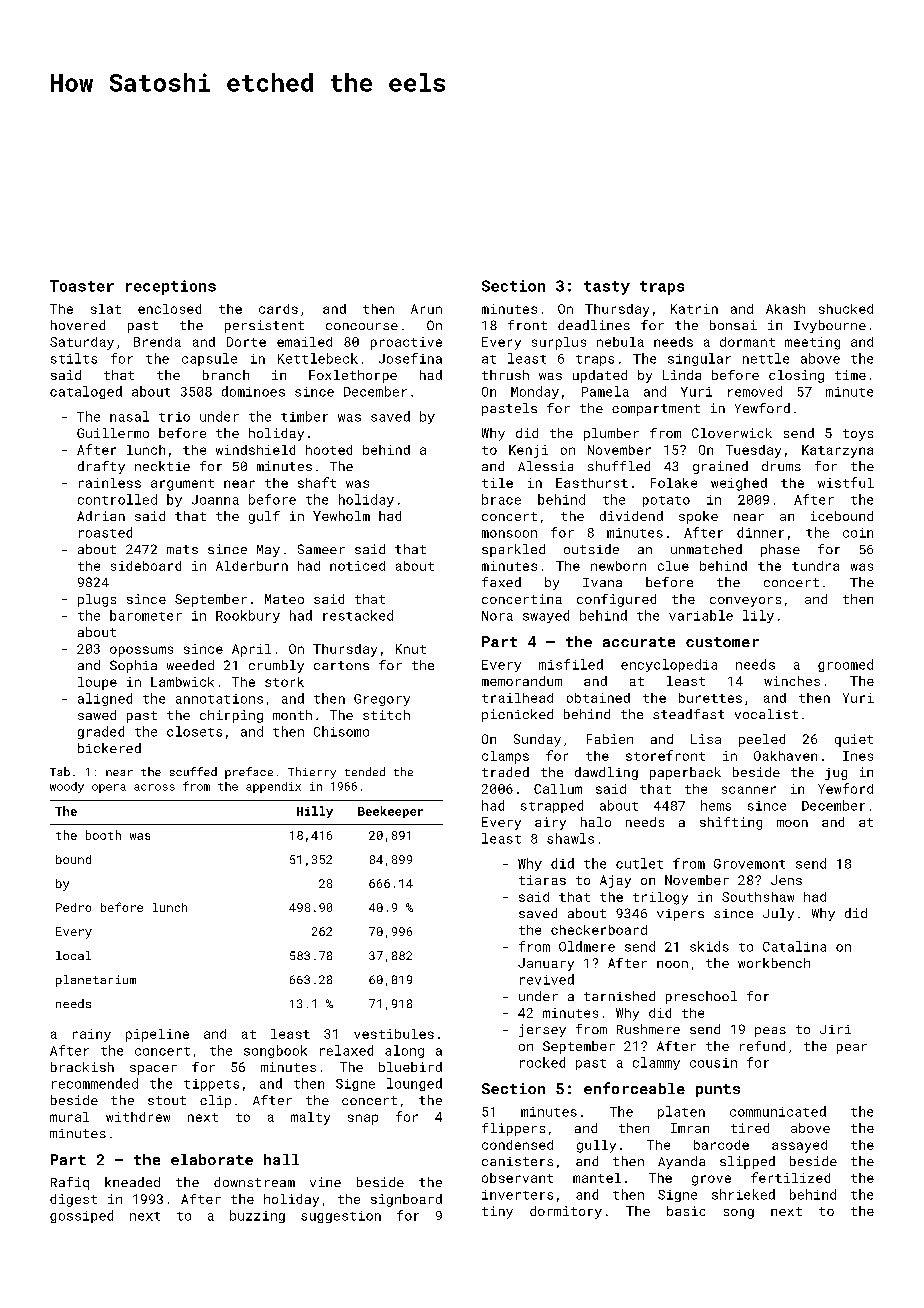 This screenshot has width=924, height=1308. Describe the element at coordinates (570, 838) in the screenshot. I see `shawls` at that location.
